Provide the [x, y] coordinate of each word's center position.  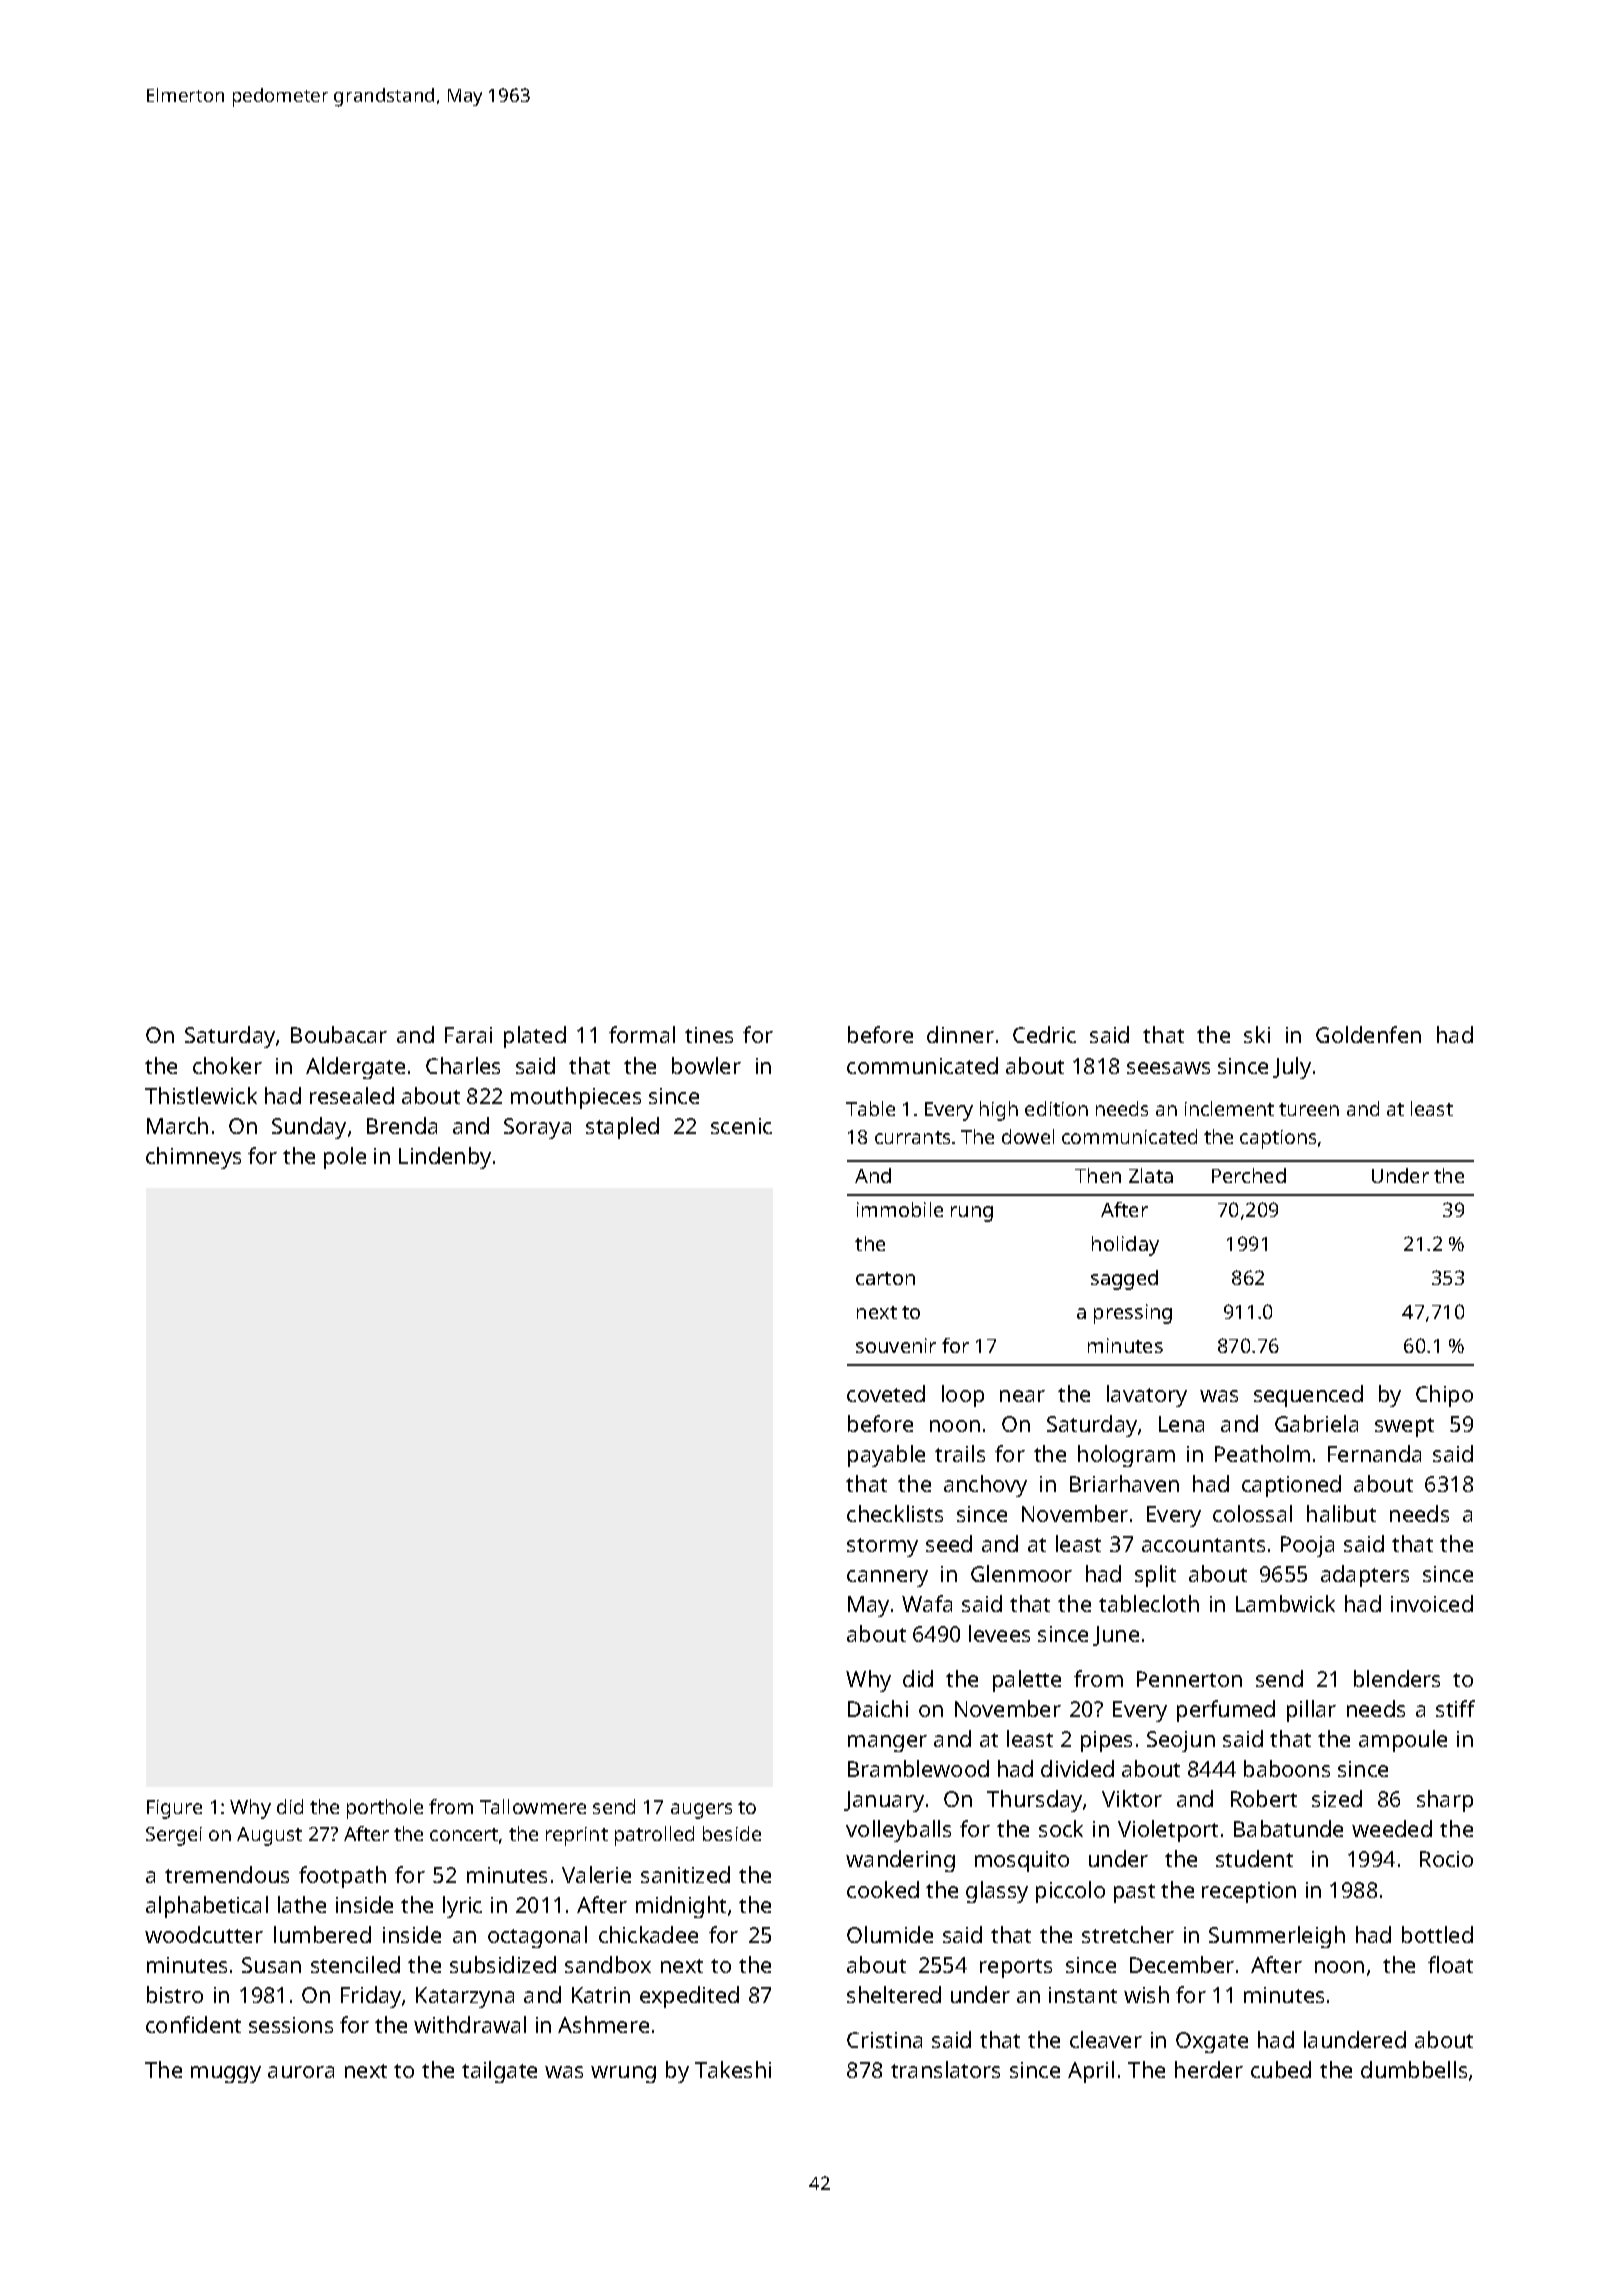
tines [709, 1035]
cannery [887, 1578]
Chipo [1444, 1396]
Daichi [878, 1708]
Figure [174, 1809]
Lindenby [445, 1158]
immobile [900, 1209]
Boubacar [339, 1034]
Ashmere [603, 2024]
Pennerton [1189, 1679]
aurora [301, 2072]
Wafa [927, 1603]
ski [1257, 1034]
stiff [1455, 1708]
